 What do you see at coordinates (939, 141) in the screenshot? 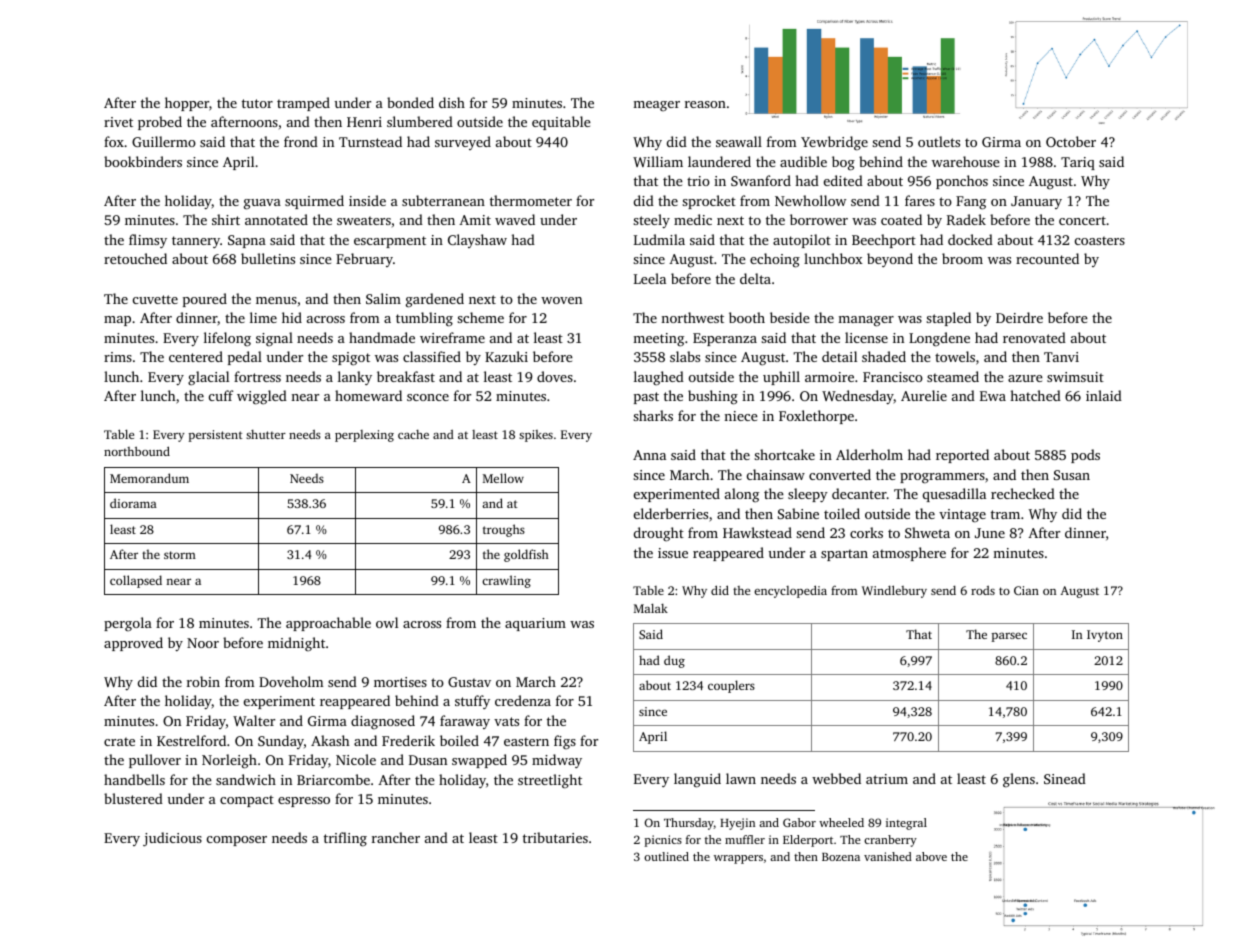
I see `outlets` at bounding box center [939, 141].
